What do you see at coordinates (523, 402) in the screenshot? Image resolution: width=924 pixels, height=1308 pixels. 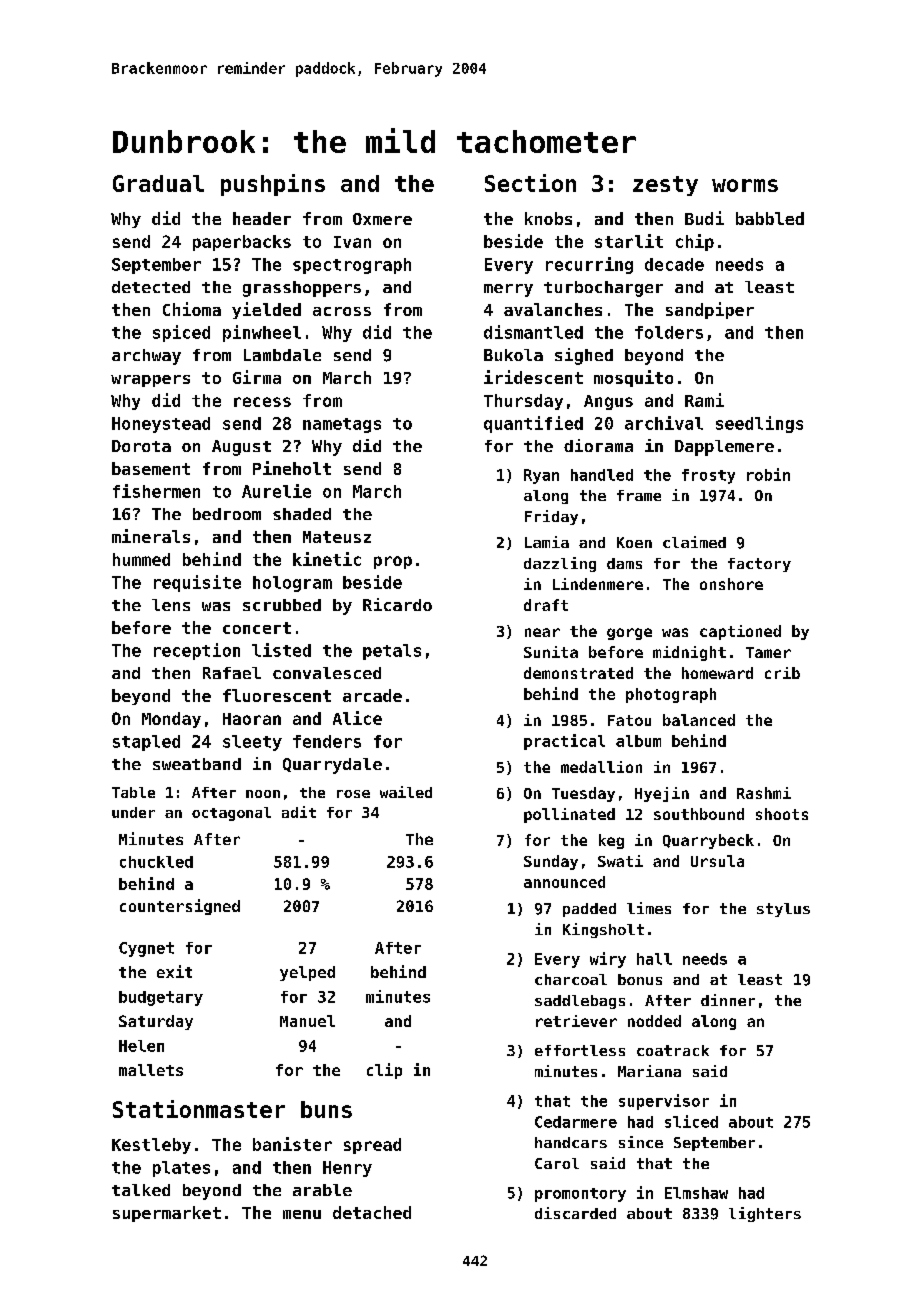 I see `Thursday` at bounding box center [523, 402].
